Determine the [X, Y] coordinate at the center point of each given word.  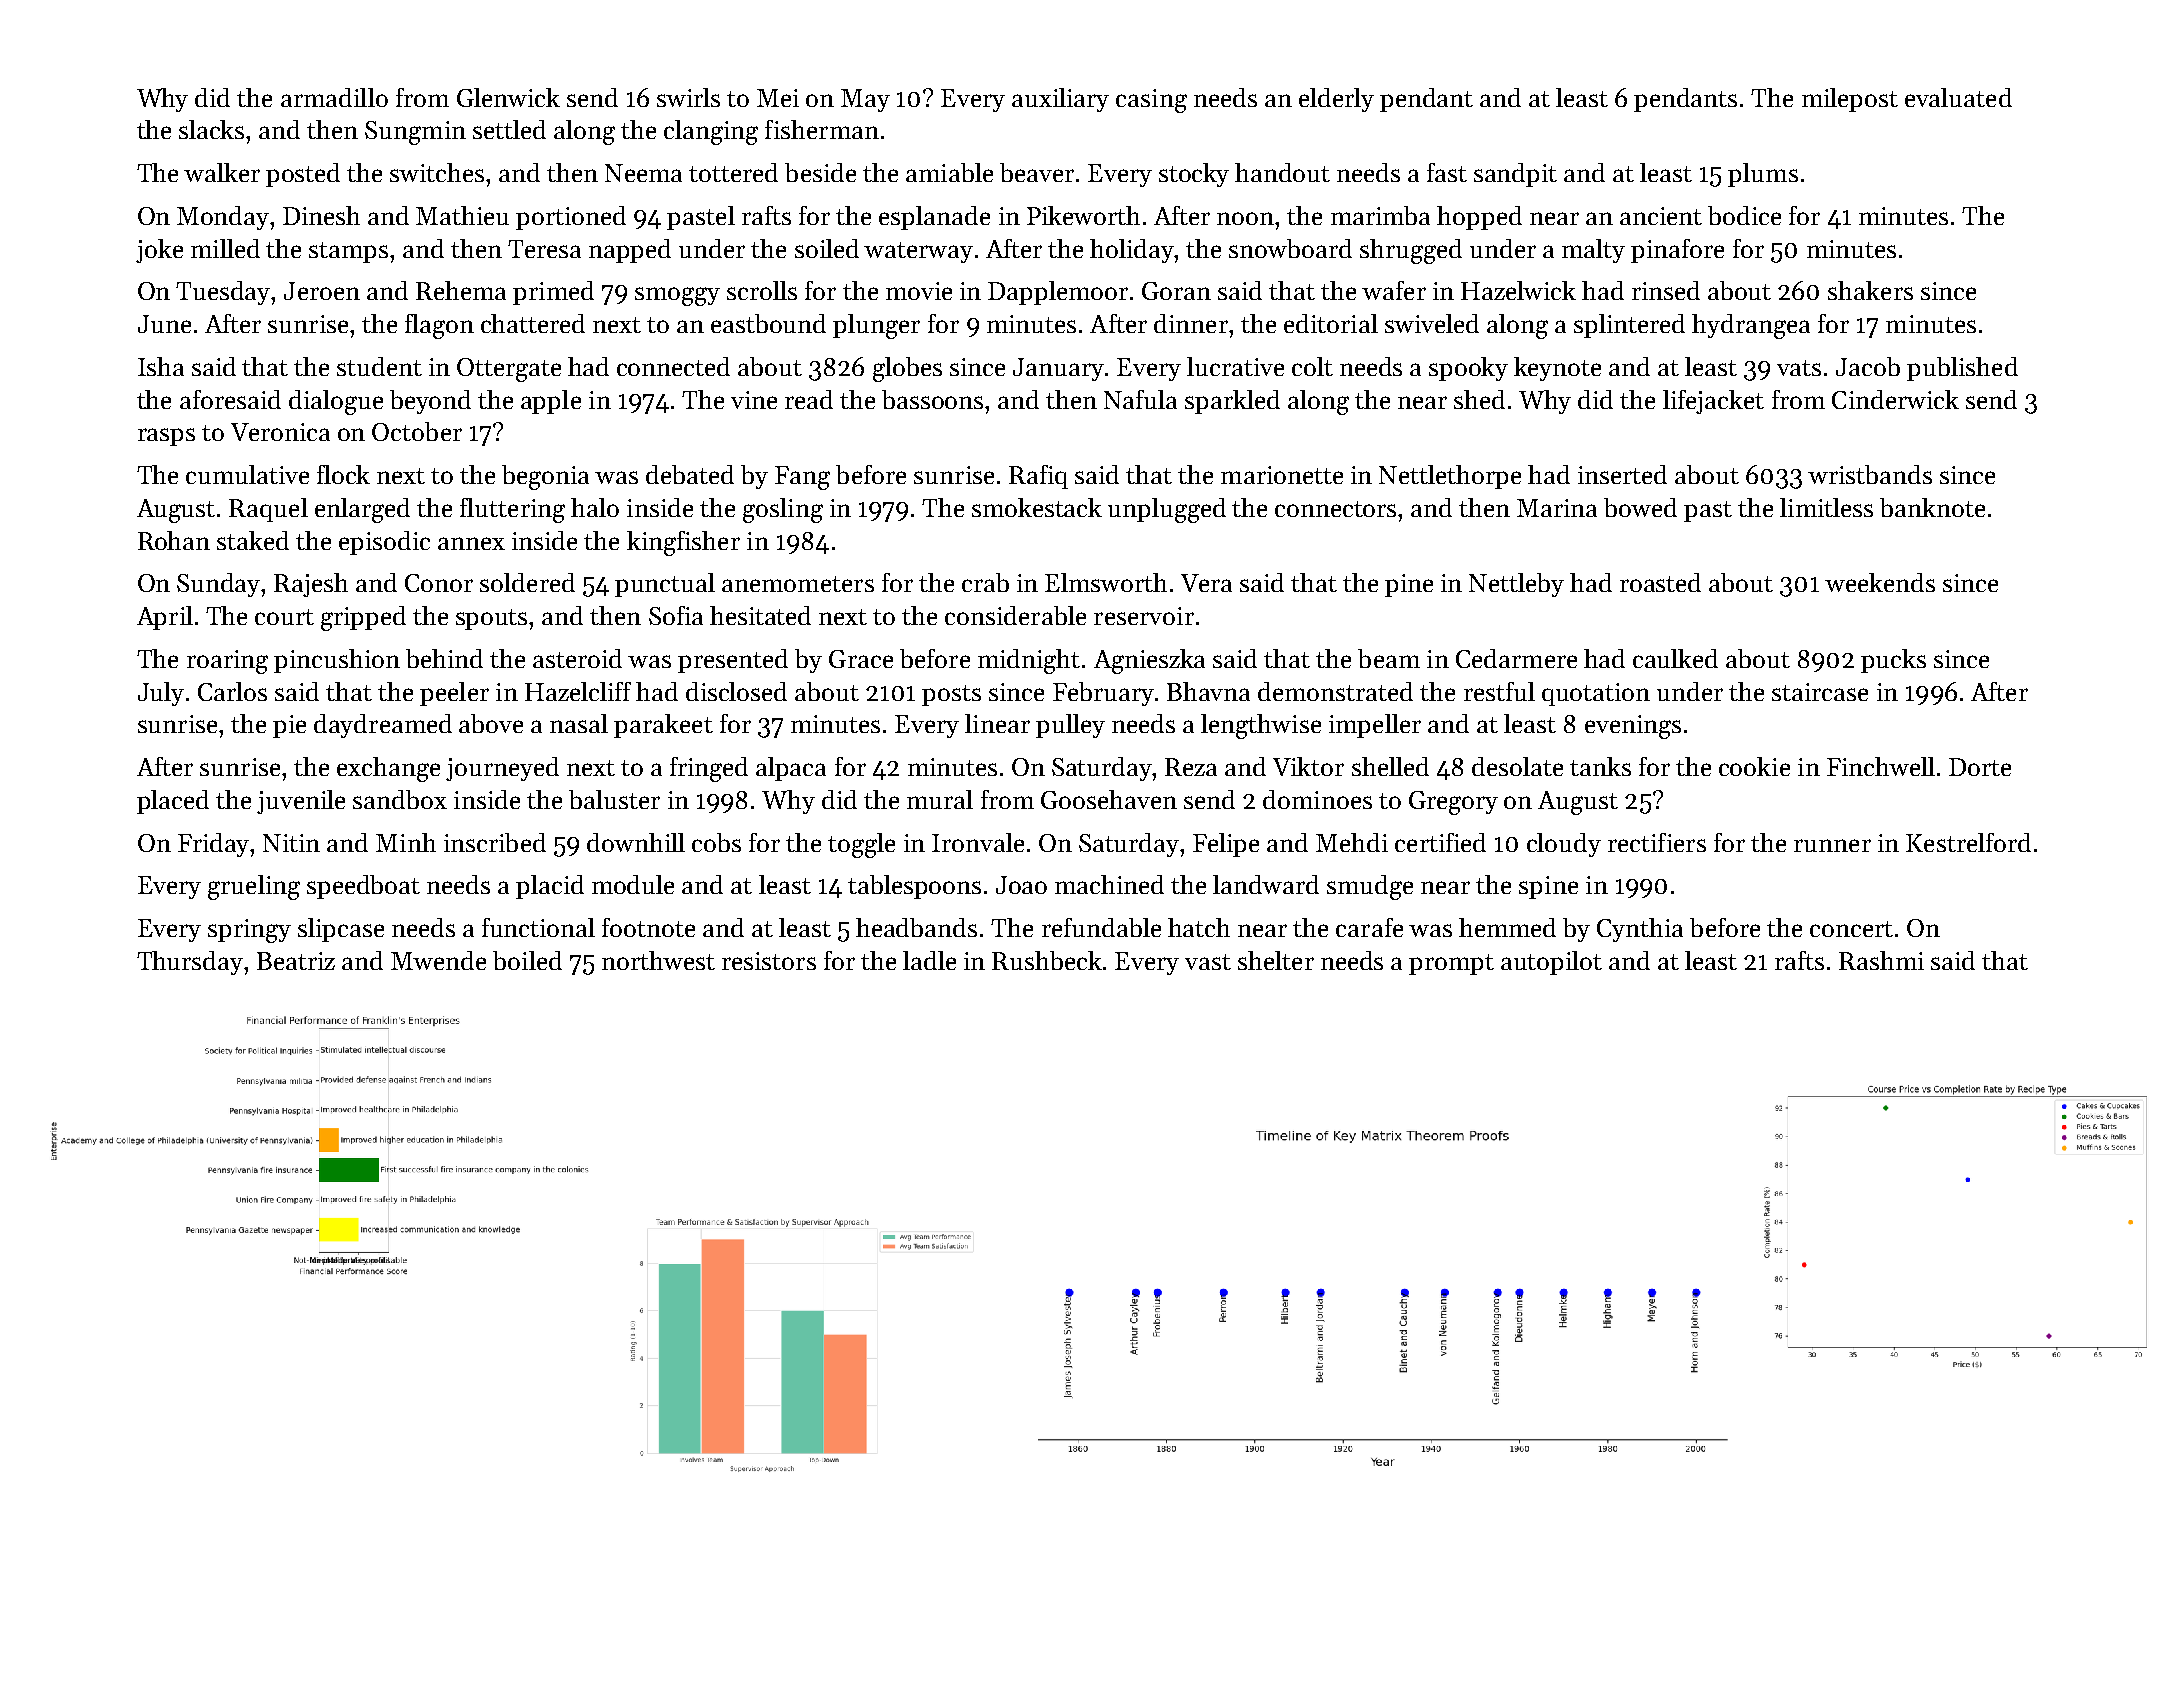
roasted [1660, 582]
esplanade [934, 218]
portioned [571, 218]
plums [1763, 175]
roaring [227, 662]
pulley [1070, 726]
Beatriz [296, 961]
